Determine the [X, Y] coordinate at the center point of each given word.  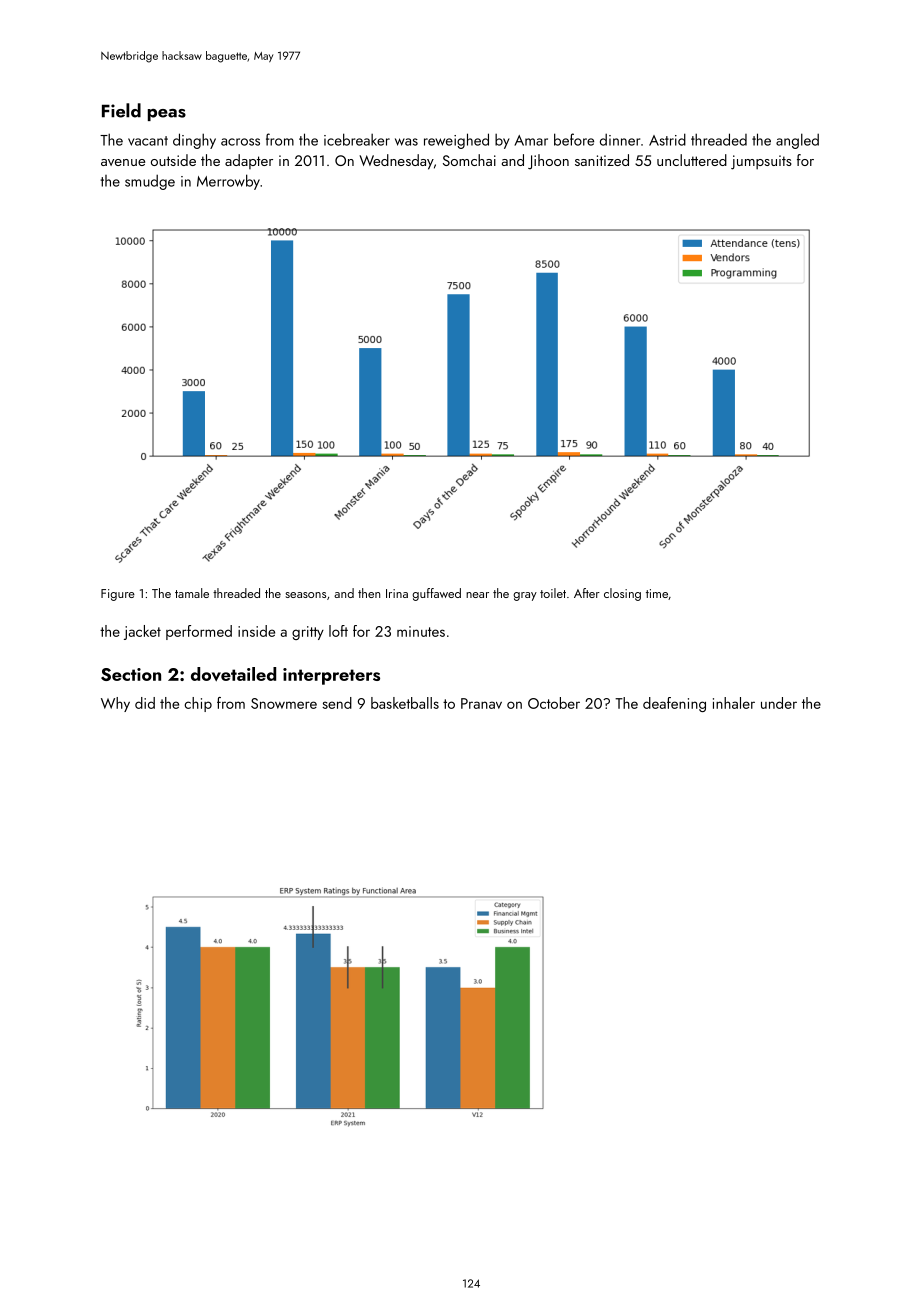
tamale [192, 593]
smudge [150, 182]
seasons [305, 595]
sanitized [602, 160]
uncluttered [692, 160]
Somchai [469, 160]
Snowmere [284, 703]
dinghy [194, 141]
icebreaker [357, 139]
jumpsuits [761, 162]
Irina [397, 593]
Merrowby [228, 182]
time [657, 593]
